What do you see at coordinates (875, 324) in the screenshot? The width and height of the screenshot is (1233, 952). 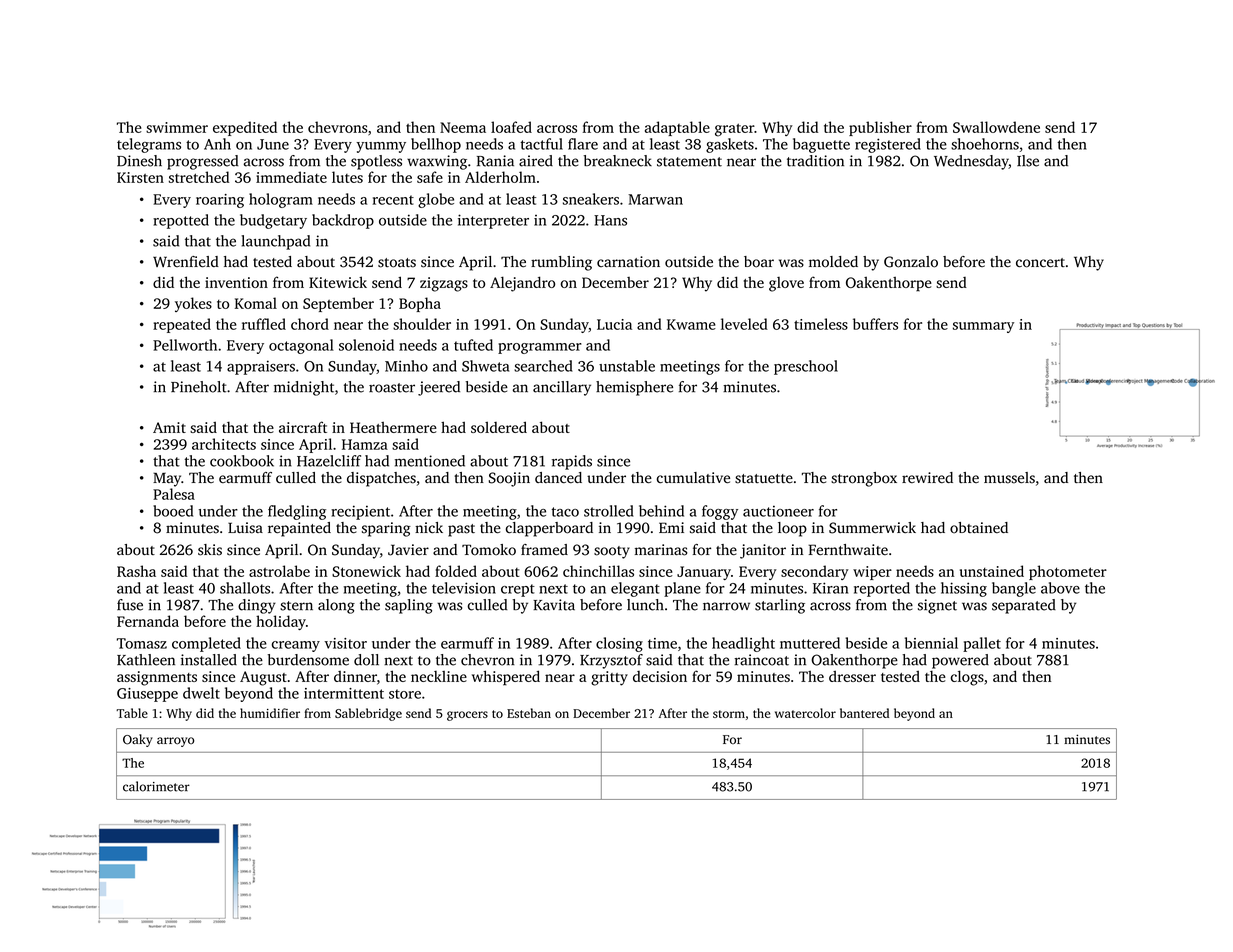 I see `buffers` at bounding box center [875, 324].
